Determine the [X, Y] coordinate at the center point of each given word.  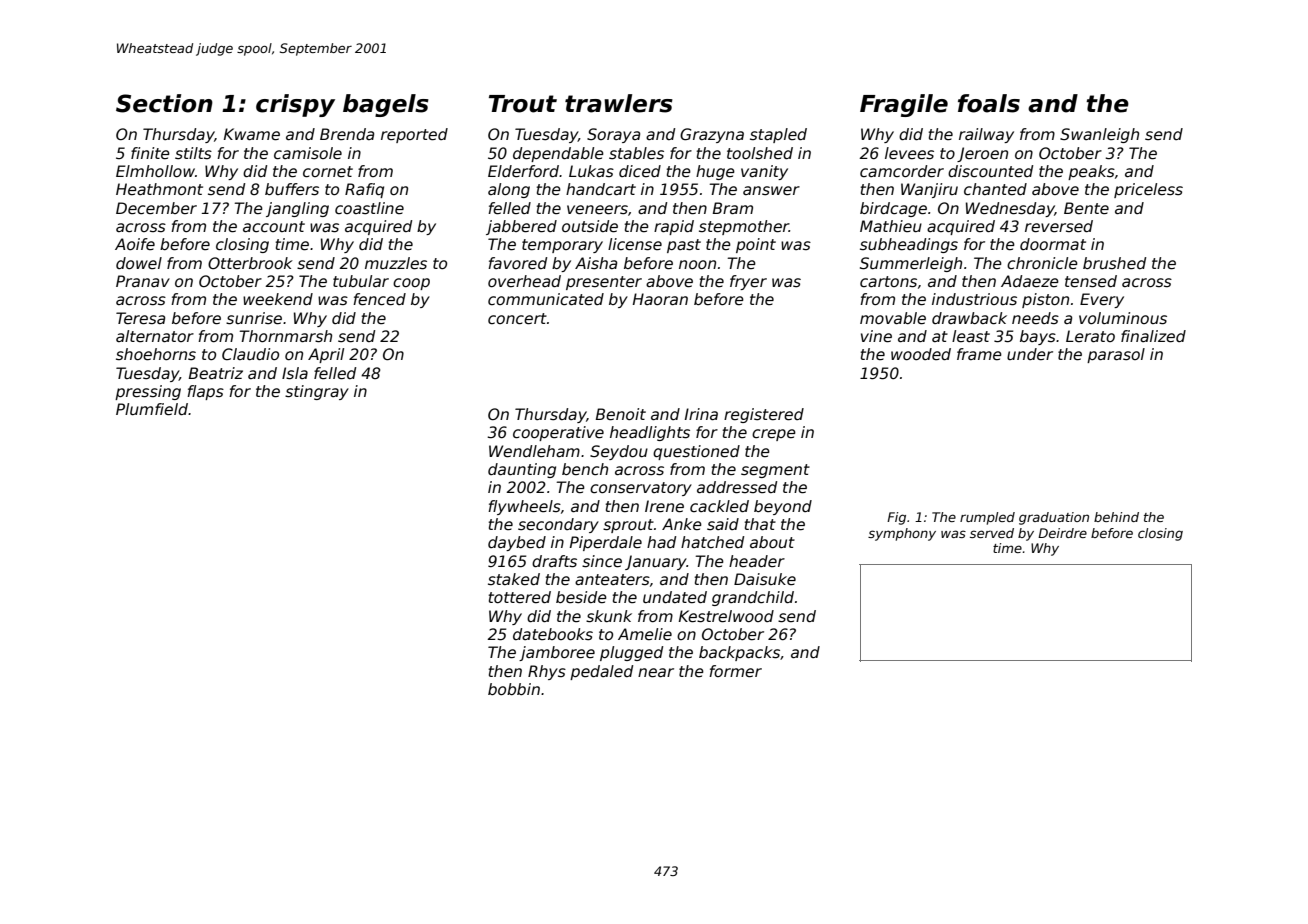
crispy [295, 105]
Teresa [140, 318]
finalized [1153, 336]
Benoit [621, 414]
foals [989, 103]
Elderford [523, 171]
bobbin [514, 689]
